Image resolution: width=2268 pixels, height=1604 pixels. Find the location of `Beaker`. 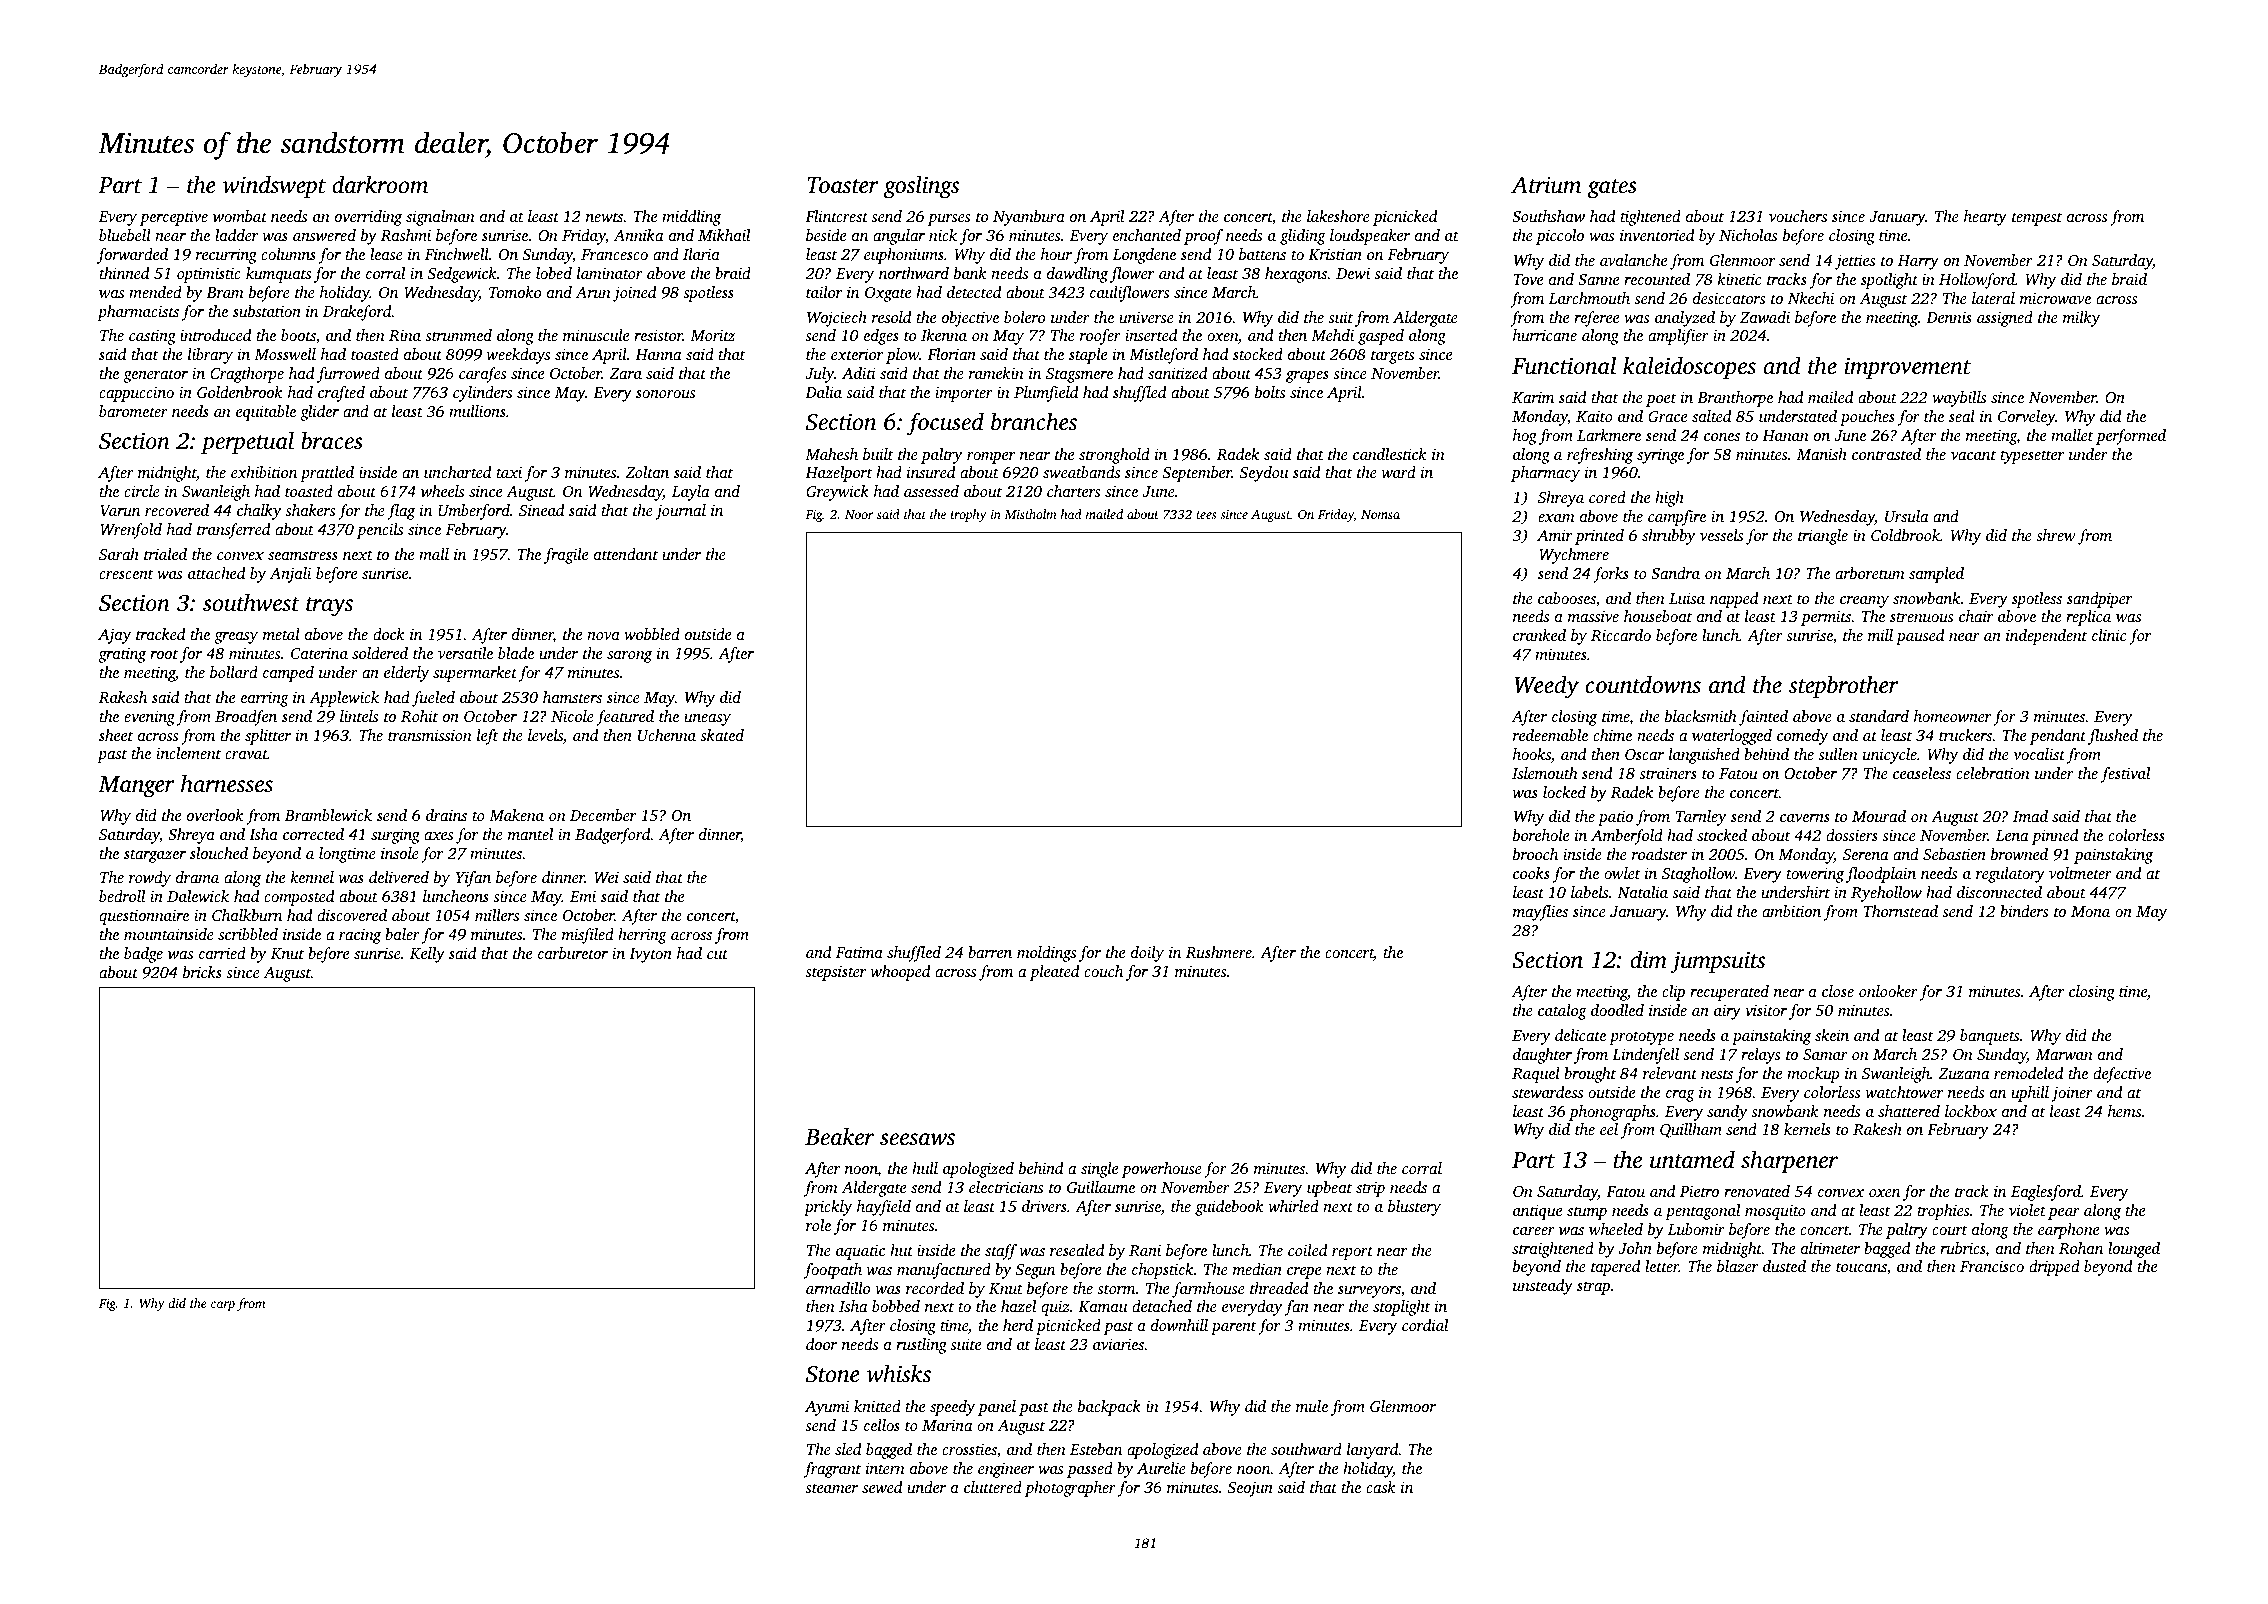

Beaker is located at coordinates (839, 1136).
